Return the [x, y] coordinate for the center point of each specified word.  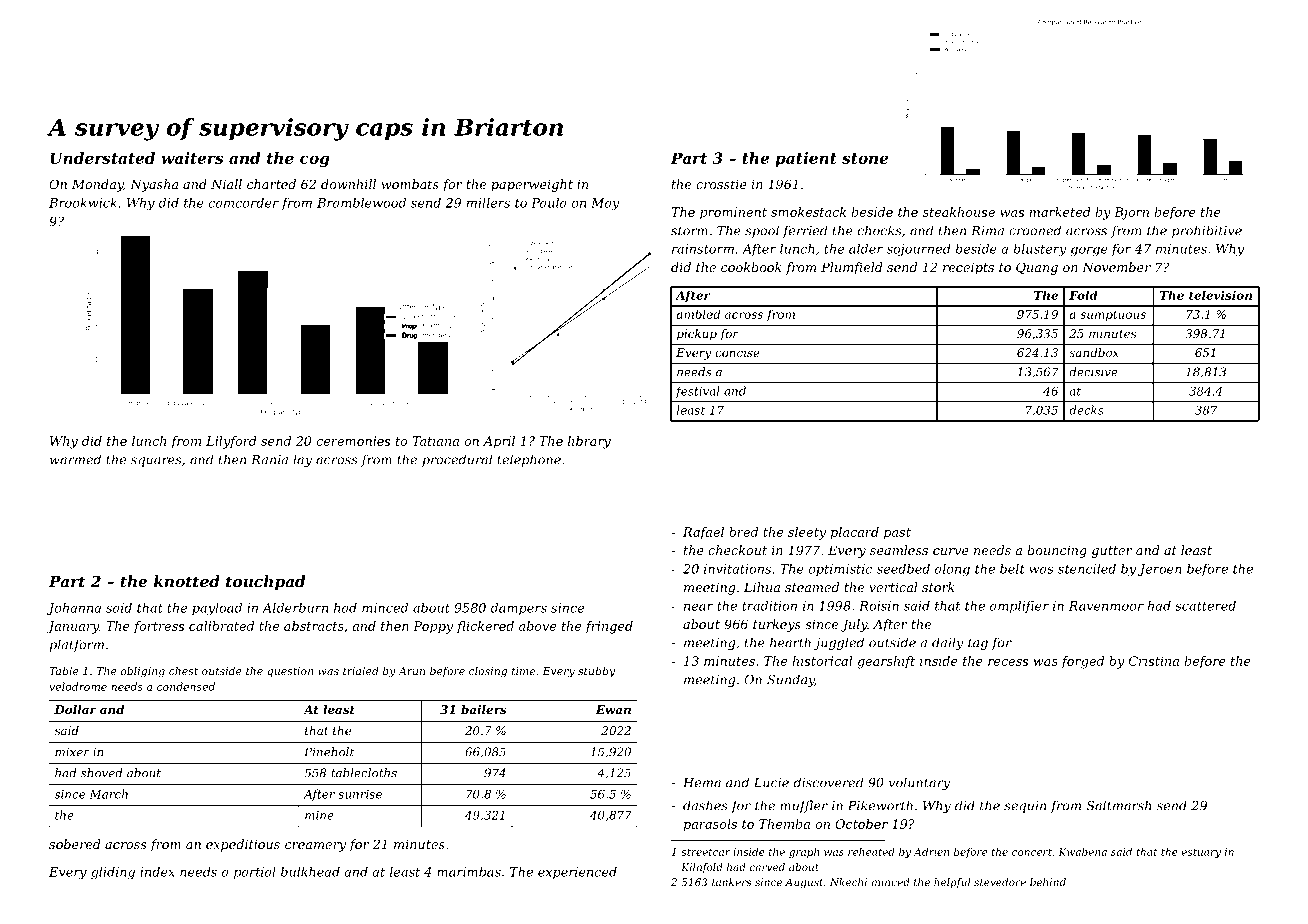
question [291, 672]
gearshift [886, 662]
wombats [410, 184]
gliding [113, 873]
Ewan [613, 709]
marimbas [469, 872]
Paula [548, 203]
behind [1048, 882]
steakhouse [959, 212]
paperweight [532, 185]
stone [865, 158]
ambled [698, 314]
